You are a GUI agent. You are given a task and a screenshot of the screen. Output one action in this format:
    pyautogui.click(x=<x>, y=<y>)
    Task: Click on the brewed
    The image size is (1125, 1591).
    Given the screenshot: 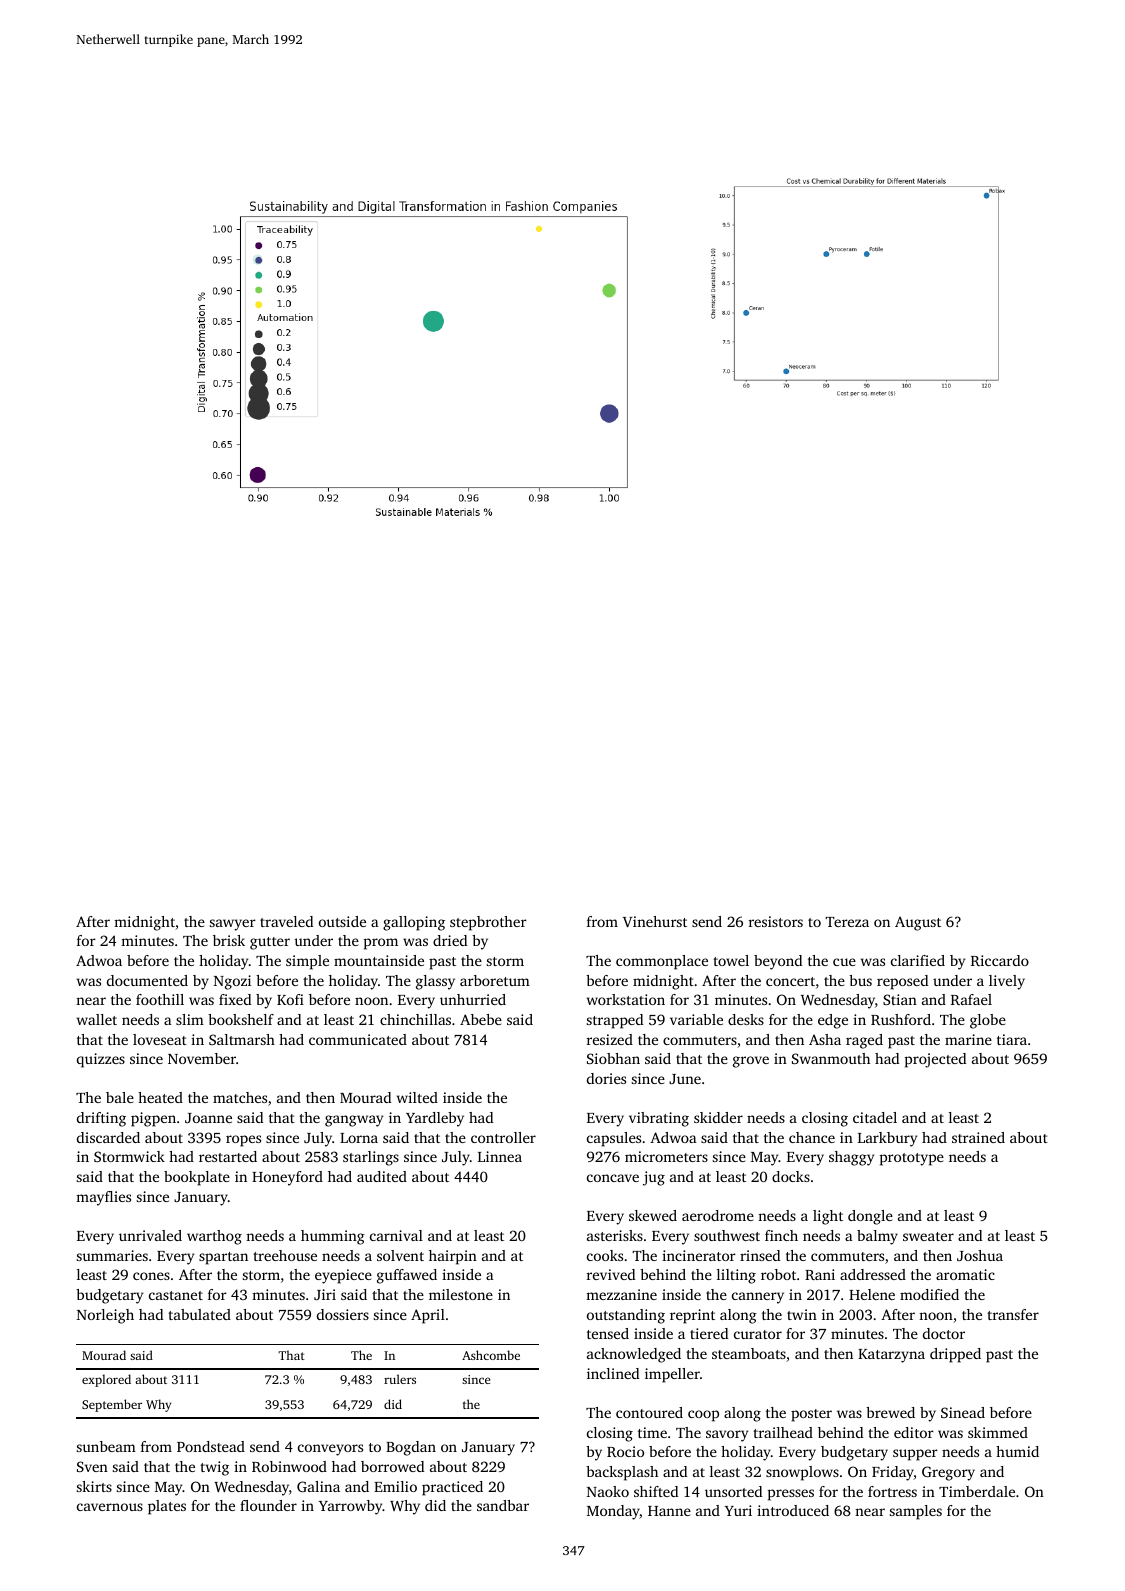 What is the action you would take?
    pyautogui.click(x=890, y=1412)
